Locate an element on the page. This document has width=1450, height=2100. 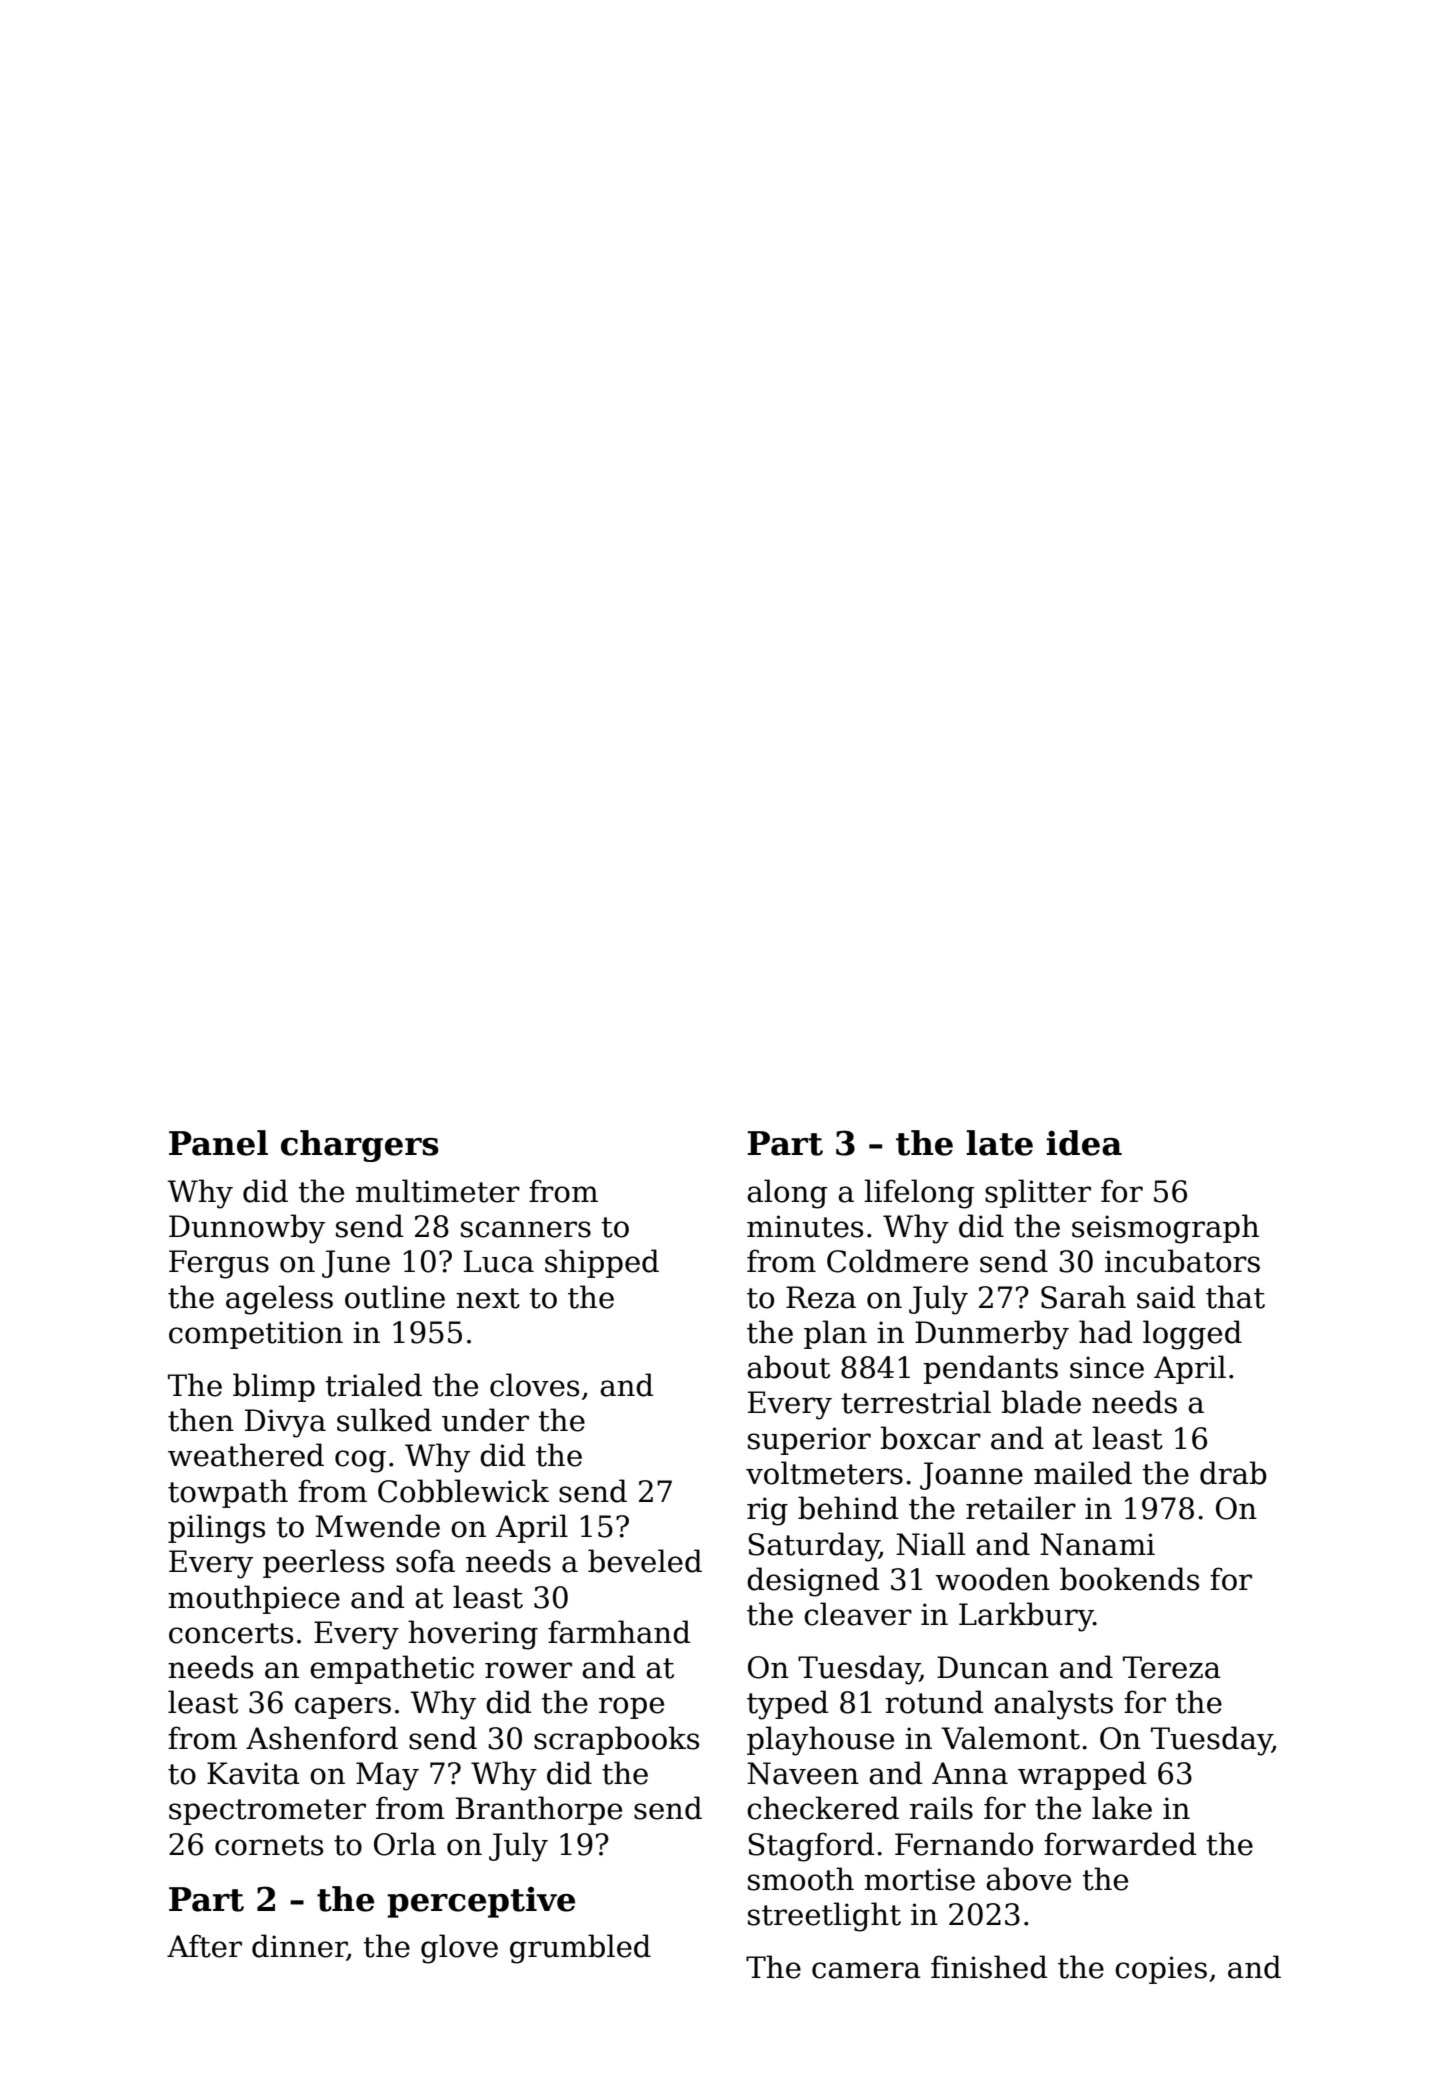
Sarah is located at coordinates (1083, 1297).
